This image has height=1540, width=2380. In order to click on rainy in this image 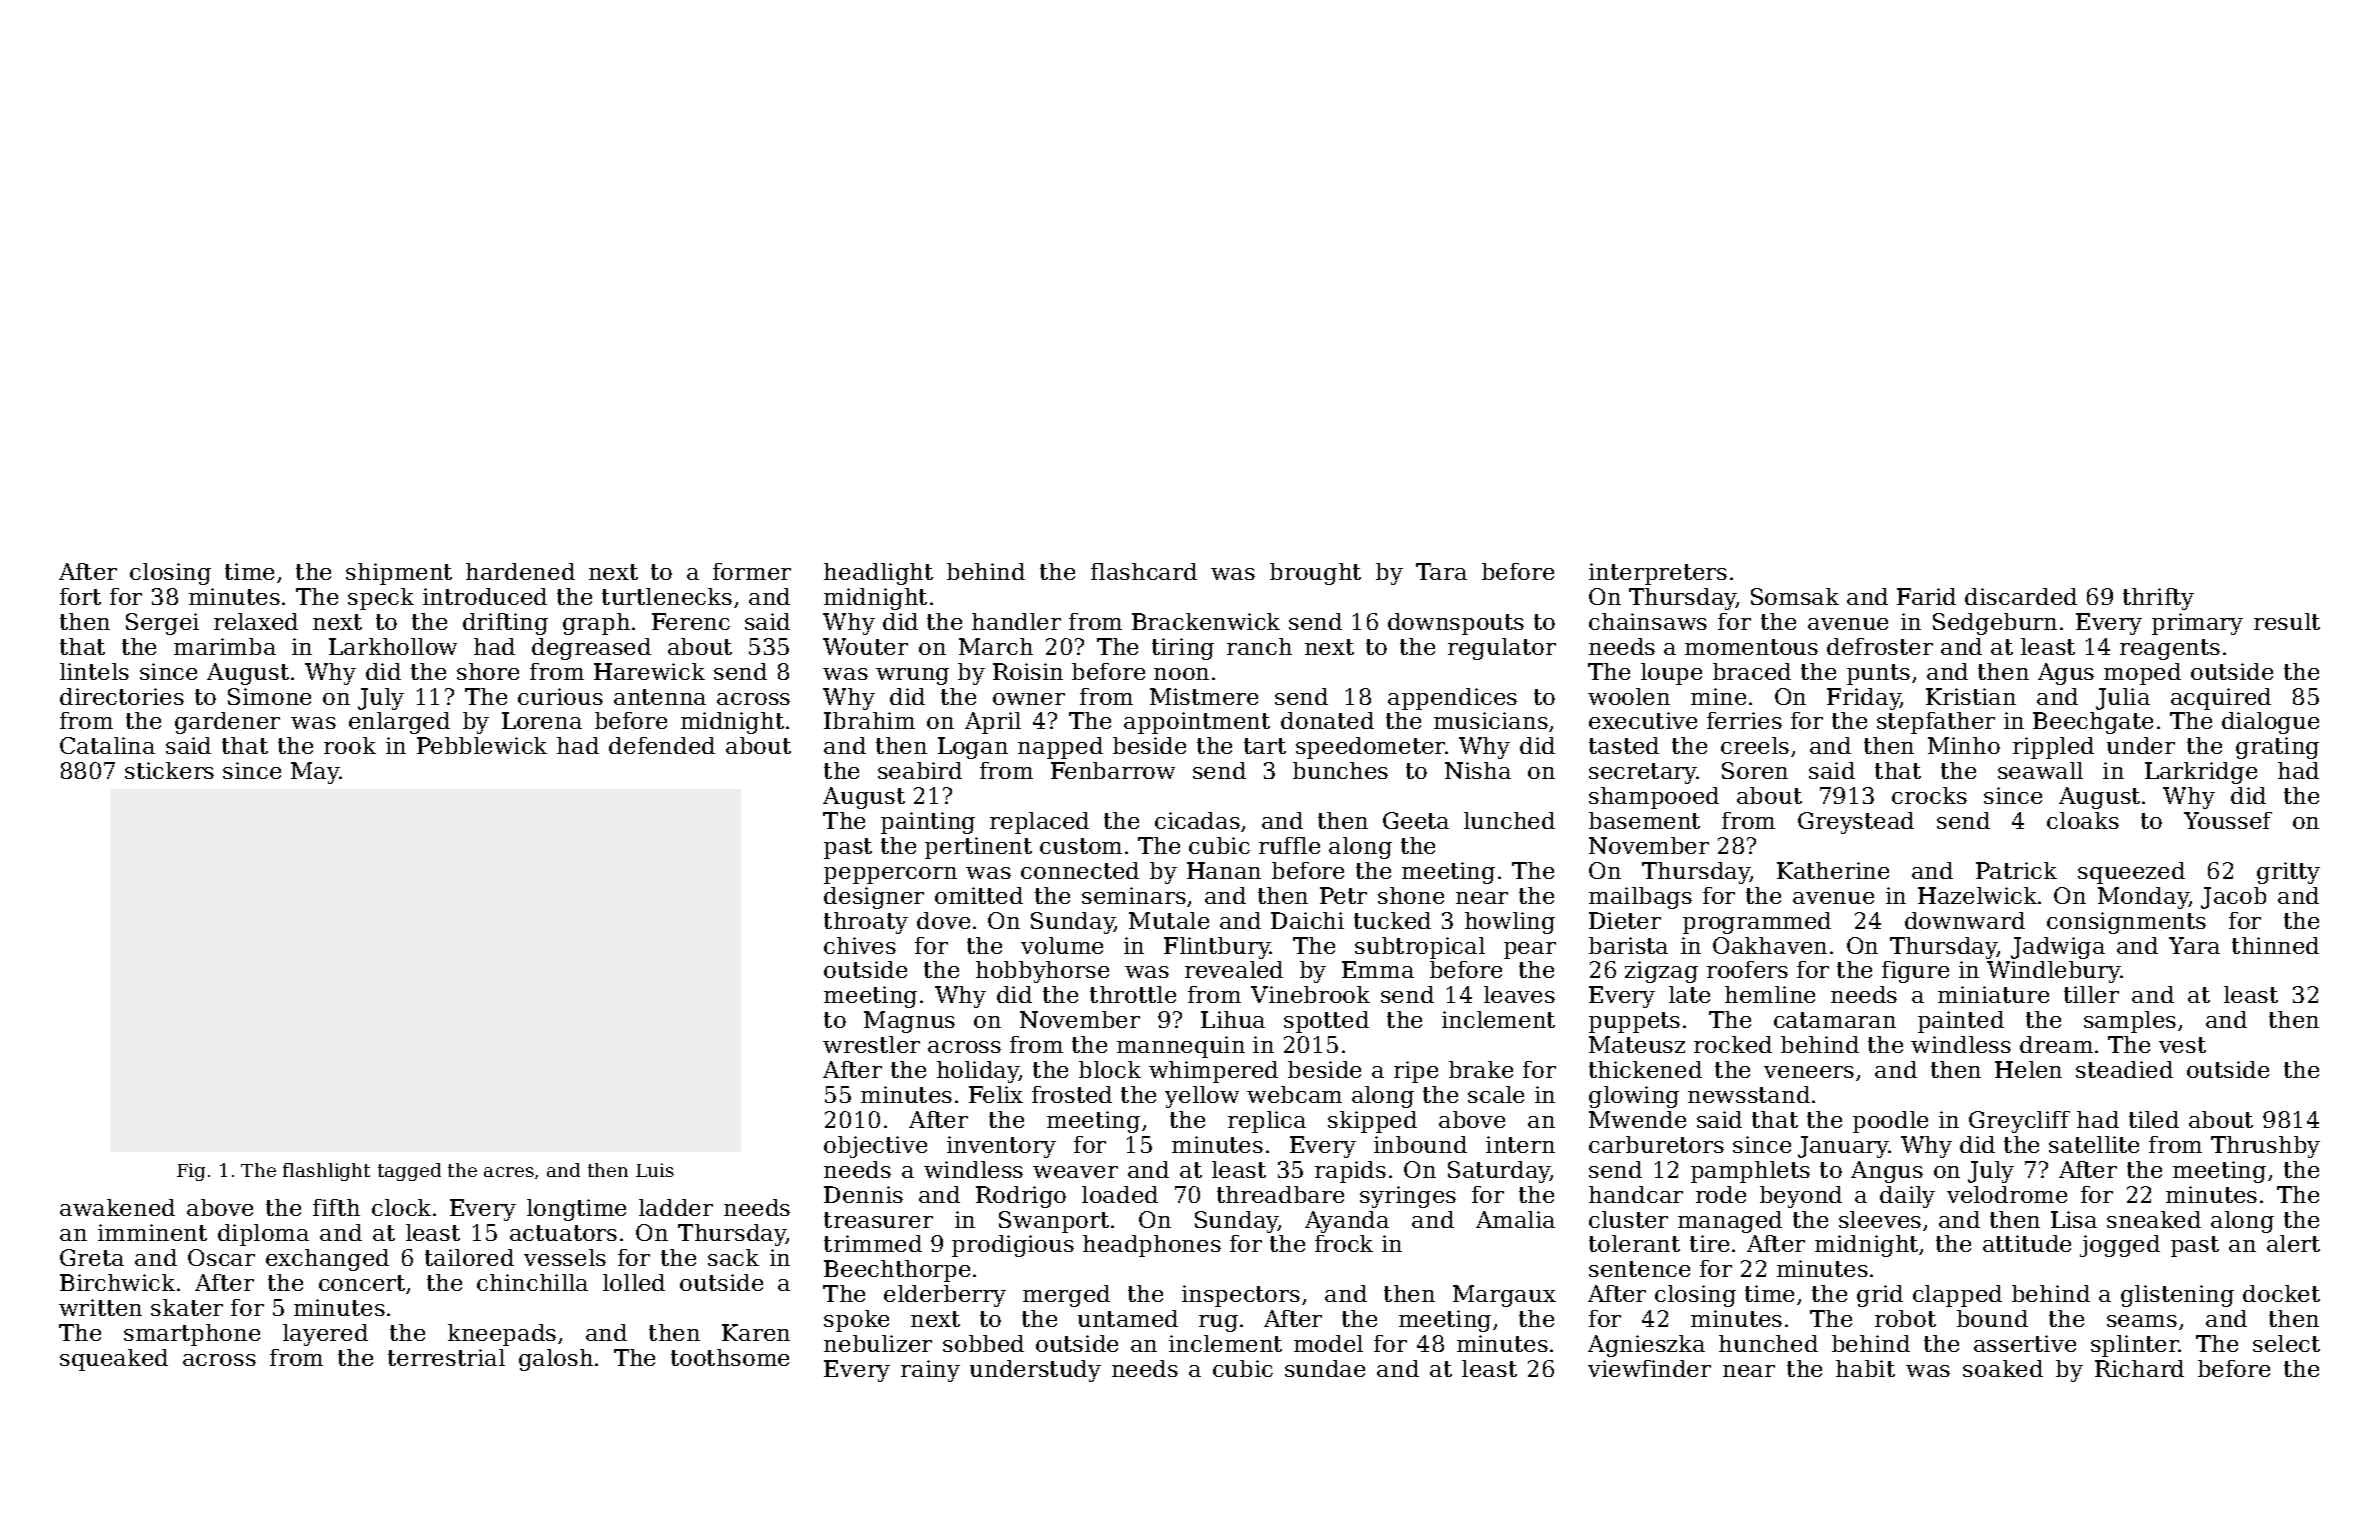, I will do `click(930, 1371)`.
